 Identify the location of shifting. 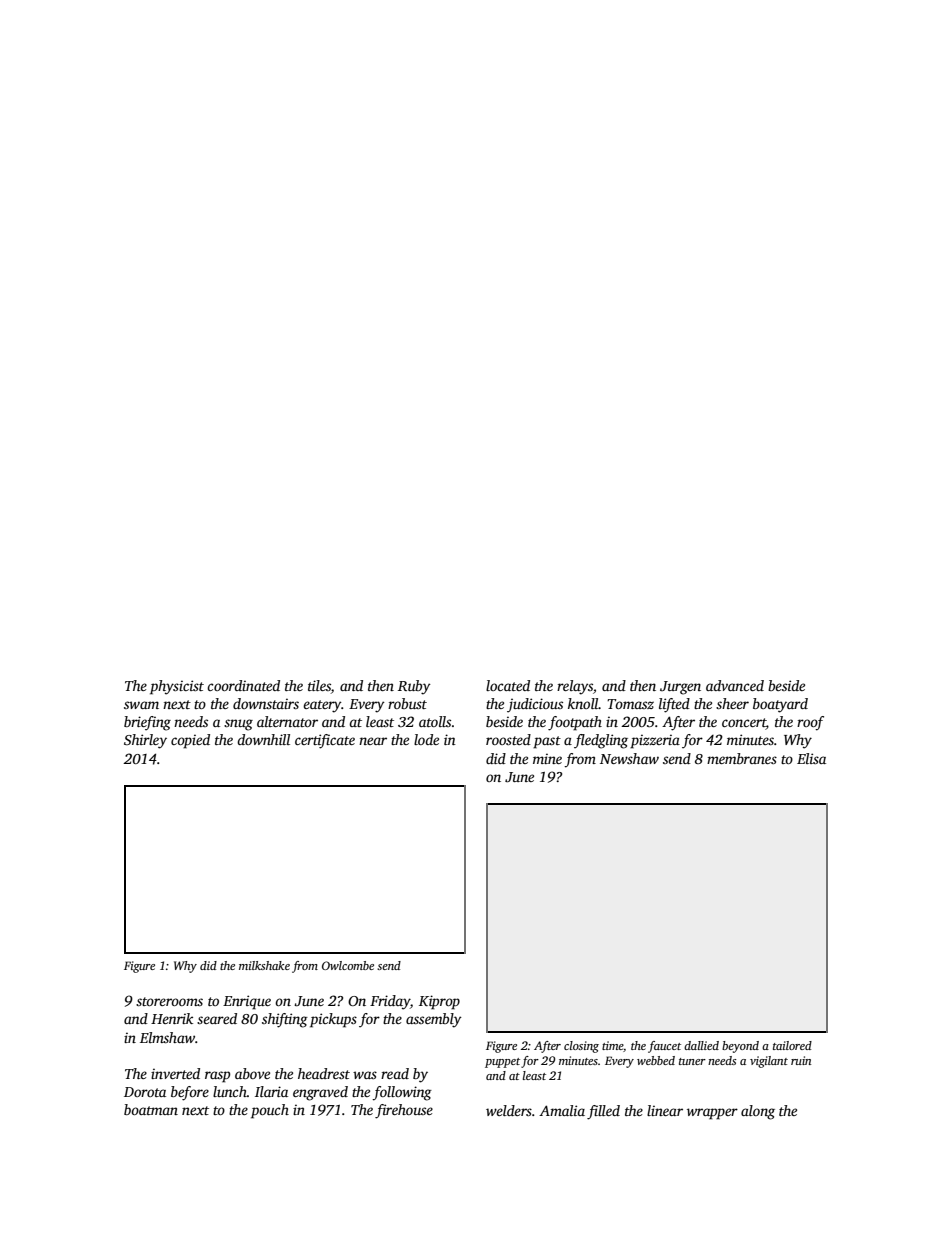
(285, 1020).
